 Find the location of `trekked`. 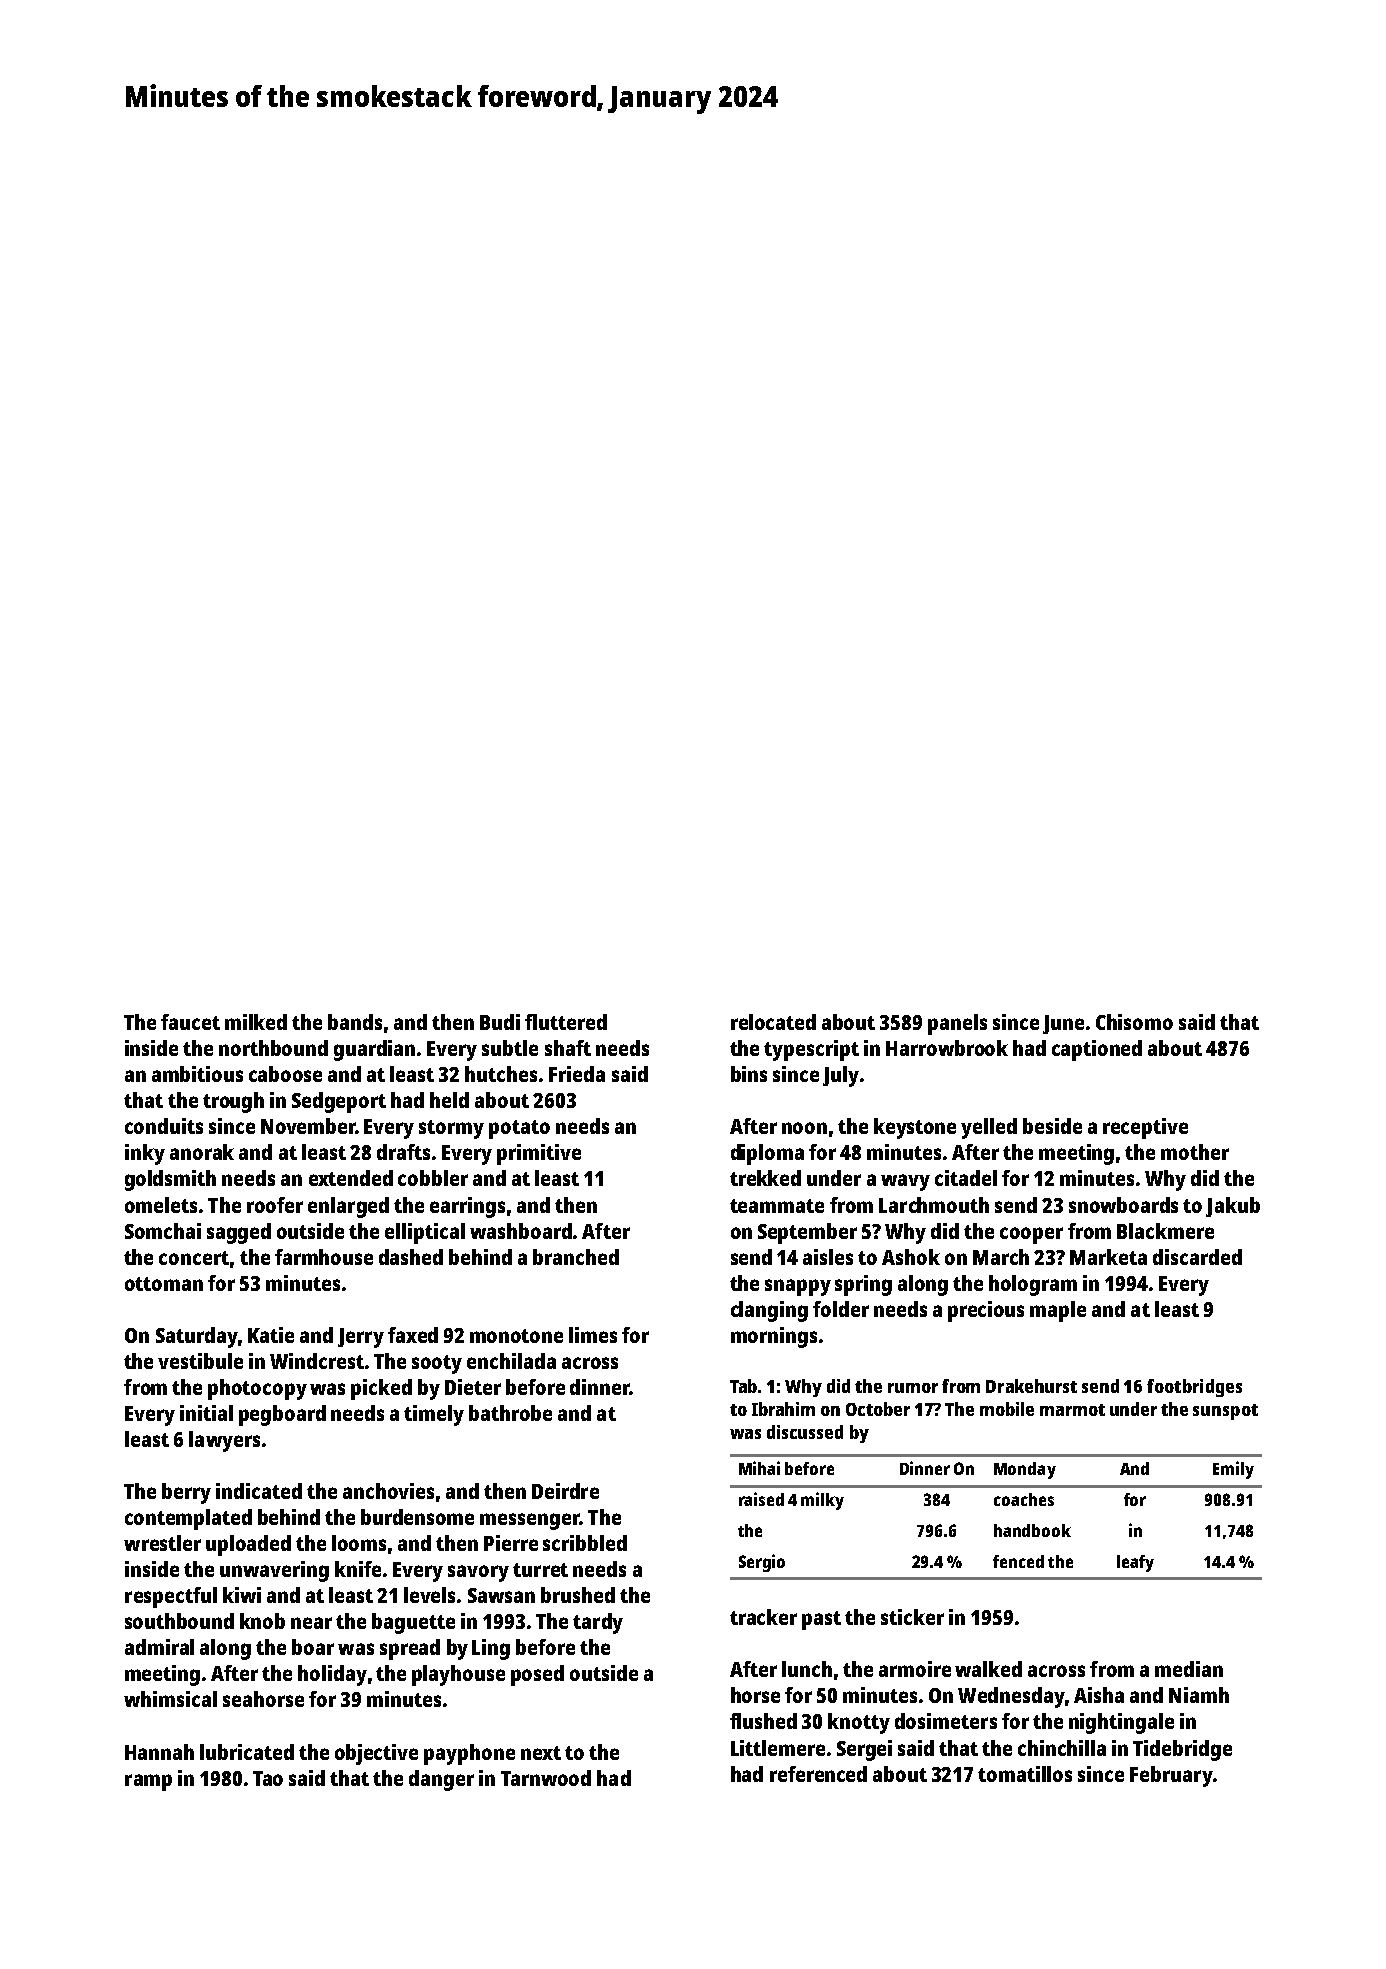

trekked is located at coordinates (765, 1178).
